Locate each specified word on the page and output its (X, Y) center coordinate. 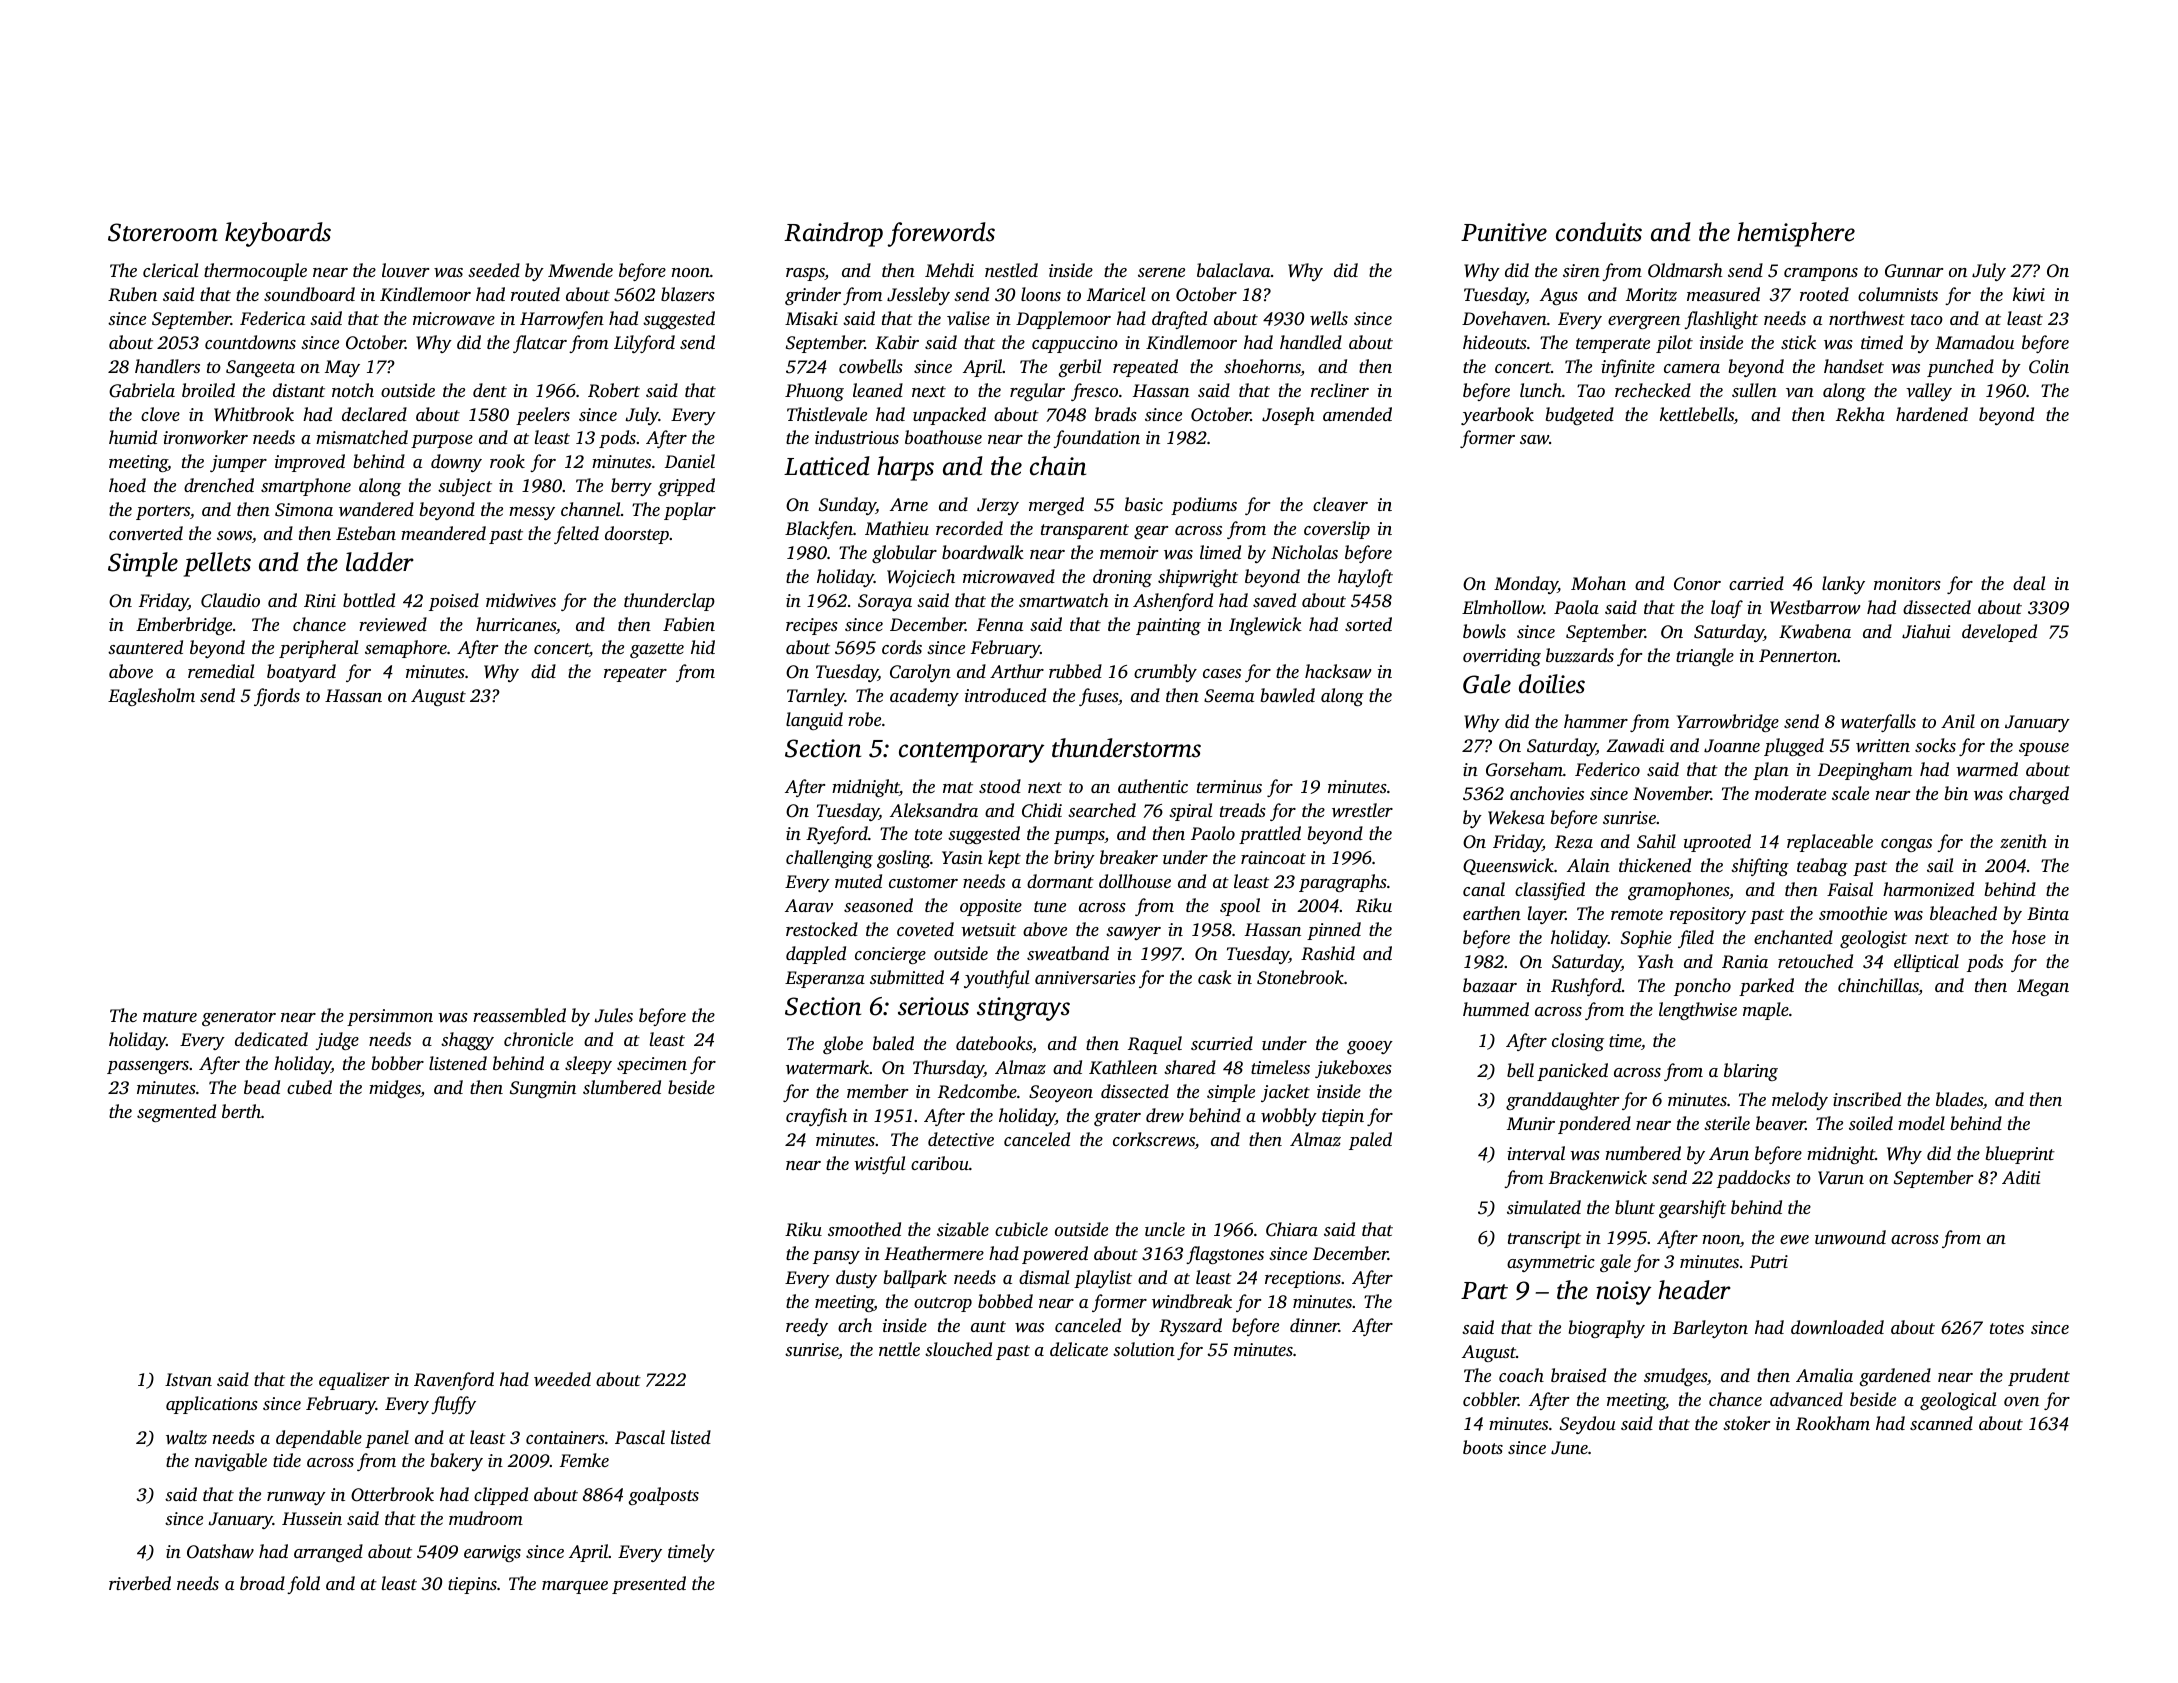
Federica (272, 318)
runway (296, 1498)
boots (1483, 1447)
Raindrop (833, 234)
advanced (1806, 1399)
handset (1854, 366)
